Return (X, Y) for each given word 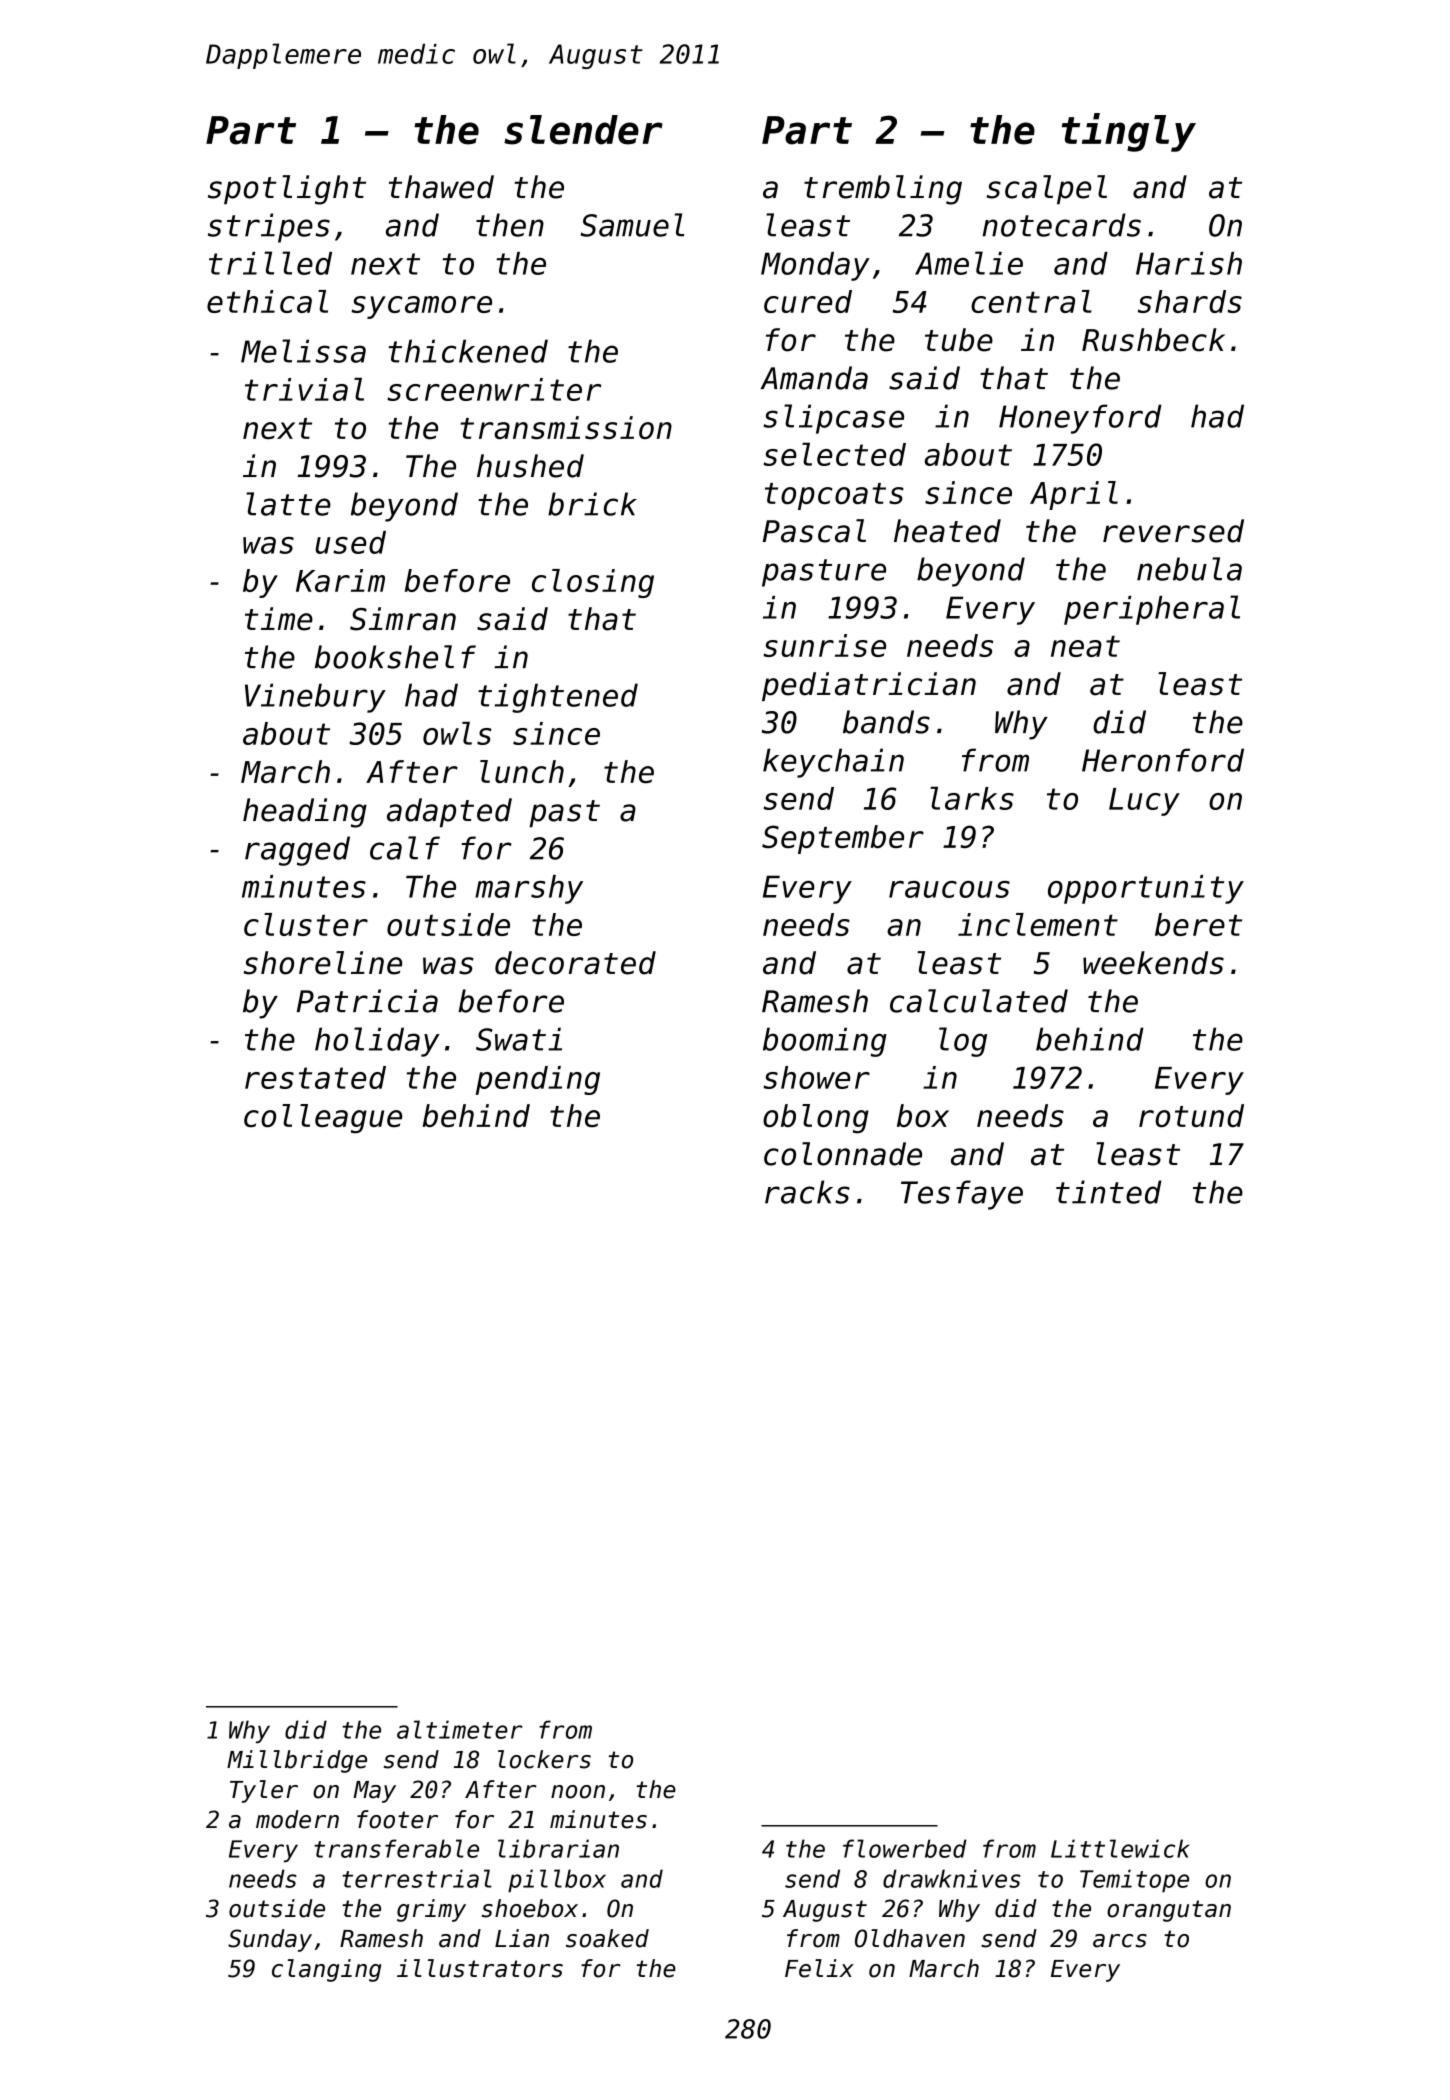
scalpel (1047, 190)
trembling (883, 190)
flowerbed (905, 1848)
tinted (1109, 1192)
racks (807, 1192)
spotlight (287, 190)
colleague (323, 1119)
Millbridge (297, 1761)
